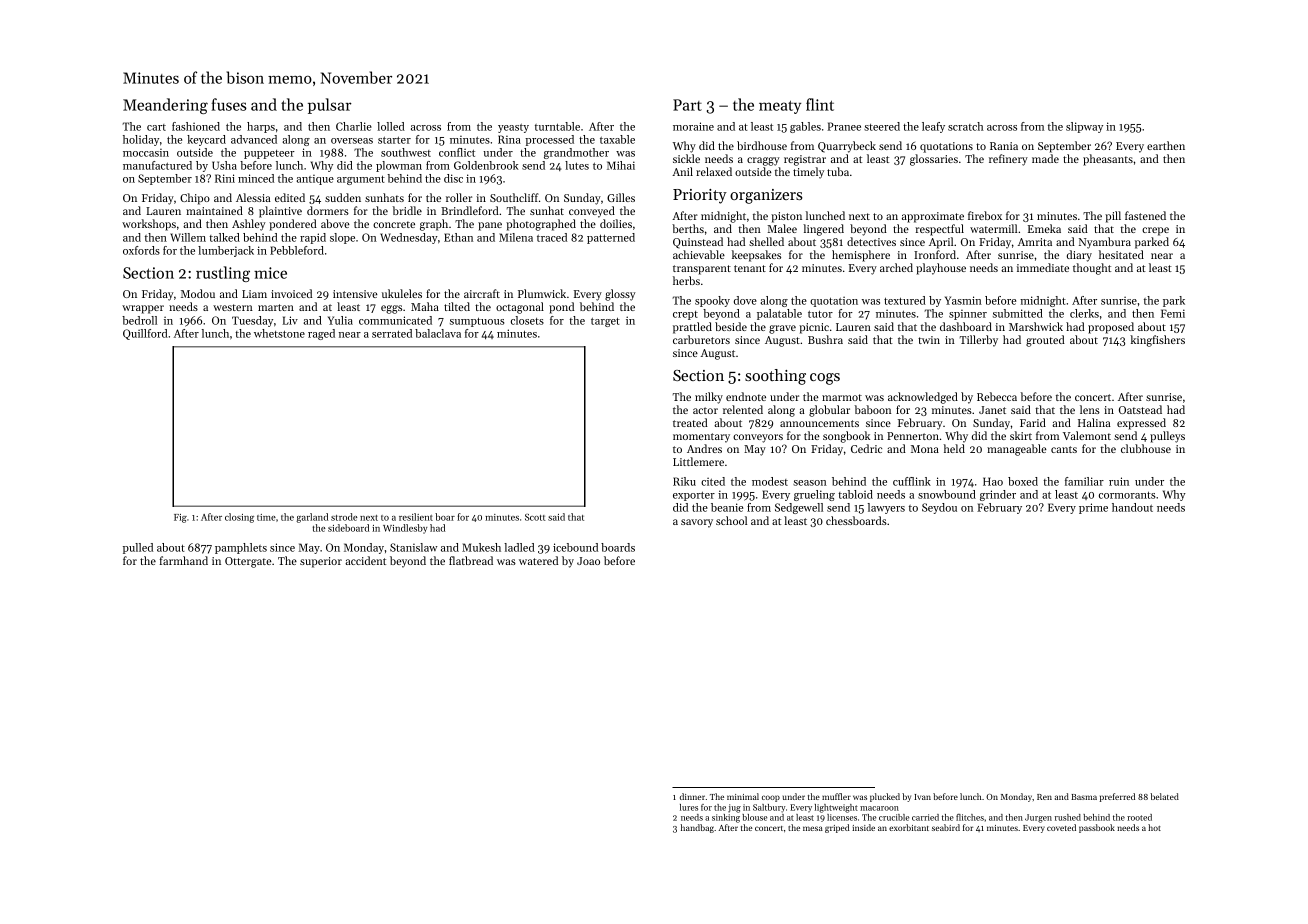 The width and height of the document is (1308, 924). Describe the element at coordinates (697, 828) in the document. I see `handbag` at that location.
